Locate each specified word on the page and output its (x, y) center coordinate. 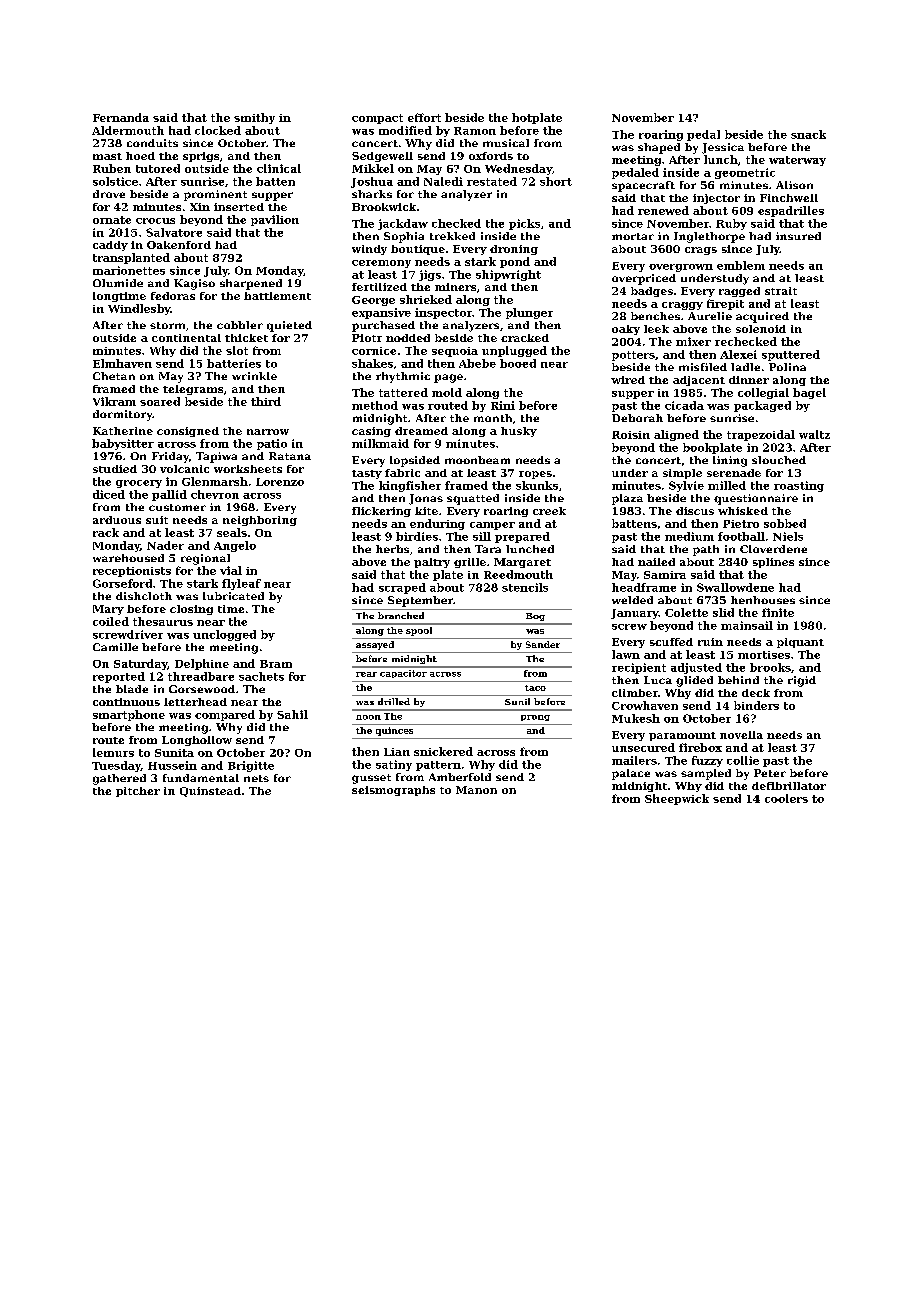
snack (808, 134)
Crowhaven (645, 705)
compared (225, 715)
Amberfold (460, 777)
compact (377, 119)
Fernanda (121, 117)
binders (756, 705)
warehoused (128, 558)
